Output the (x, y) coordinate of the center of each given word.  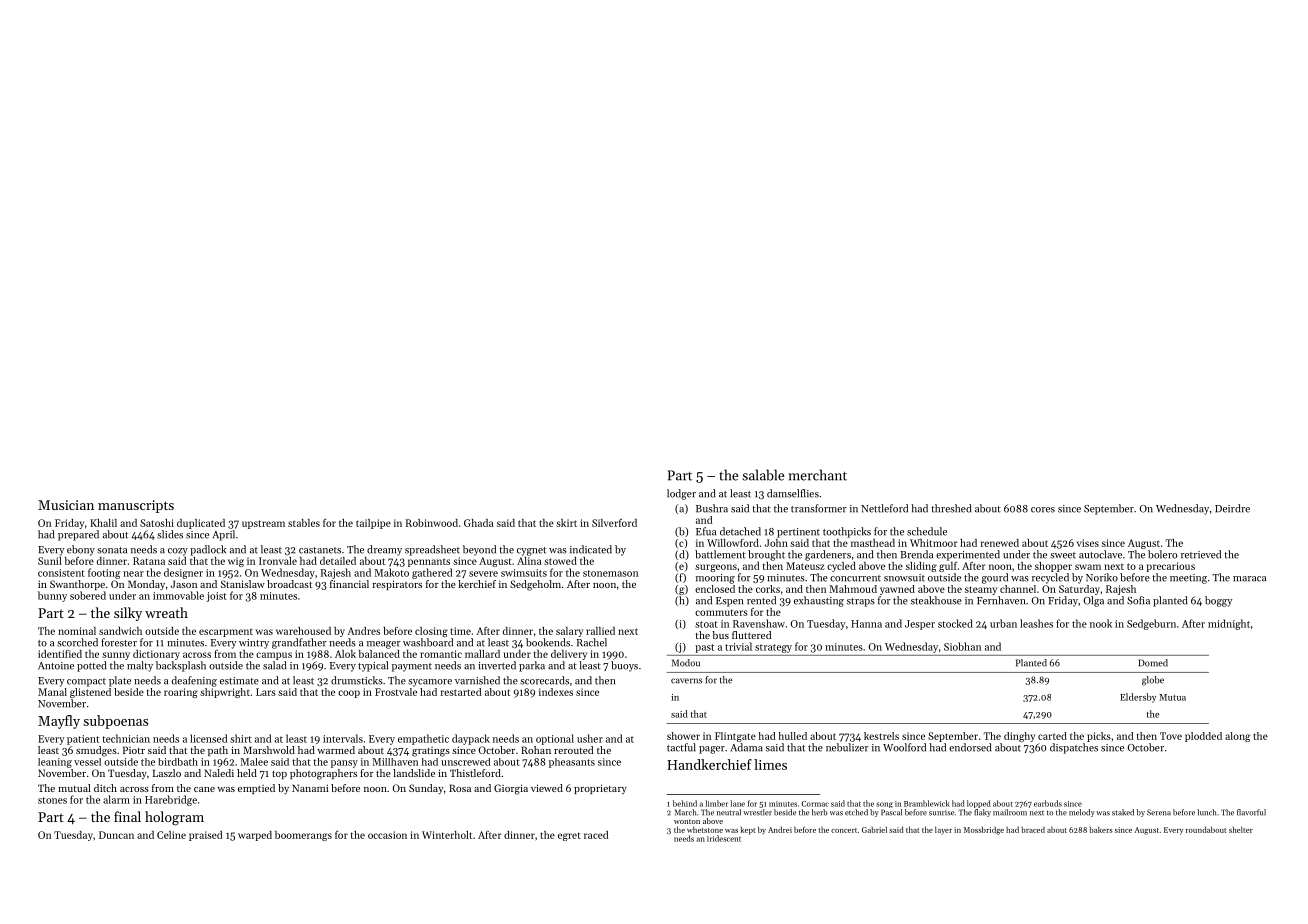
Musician (66, 505)
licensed (208, 738)
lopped (979, 804)
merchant (817, 475)
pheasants (572, 763)
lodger (681, 494)
